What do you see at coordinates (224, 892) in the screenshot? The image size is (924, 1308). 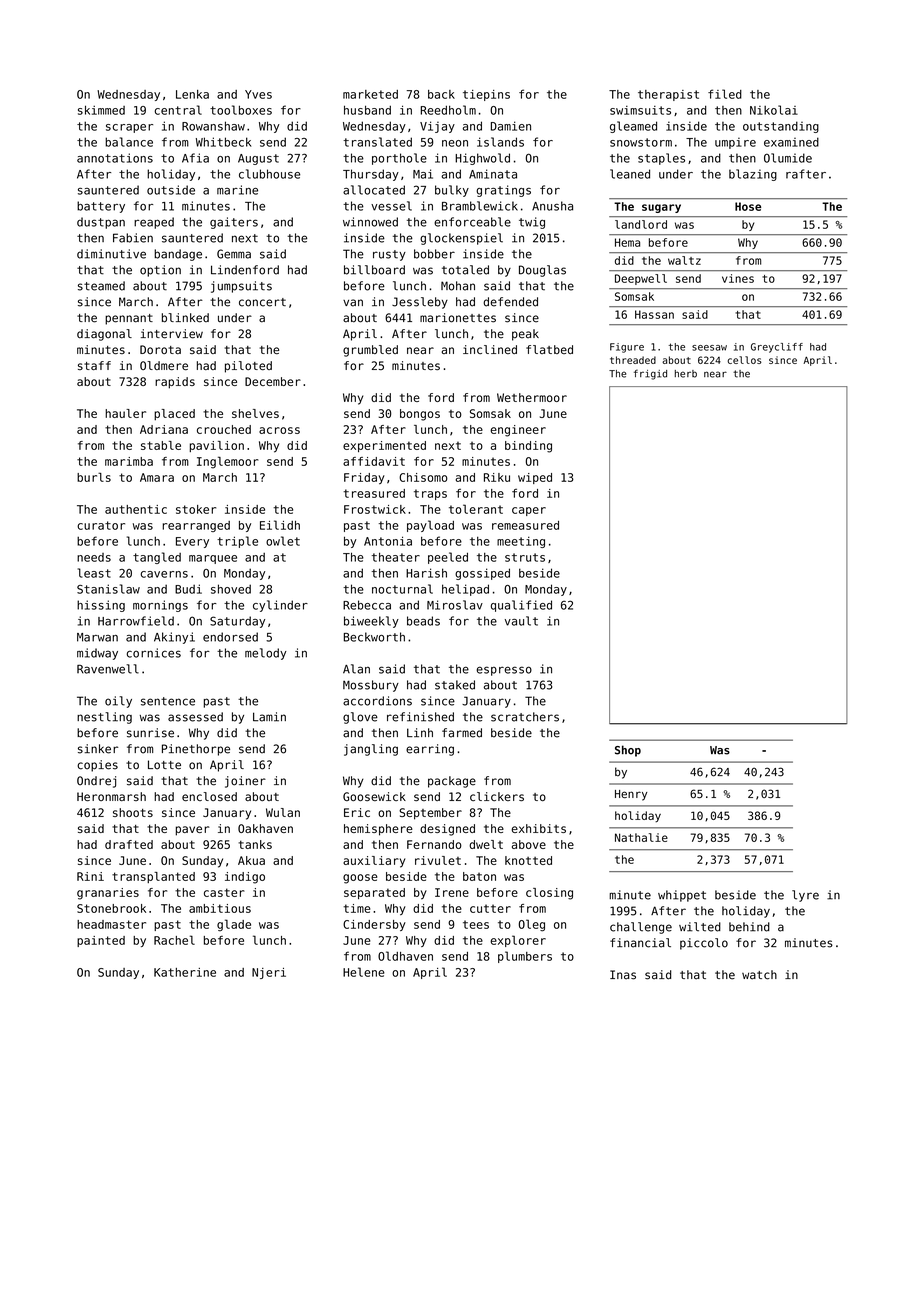 I see `caster` at bounding box center [224, 892].
